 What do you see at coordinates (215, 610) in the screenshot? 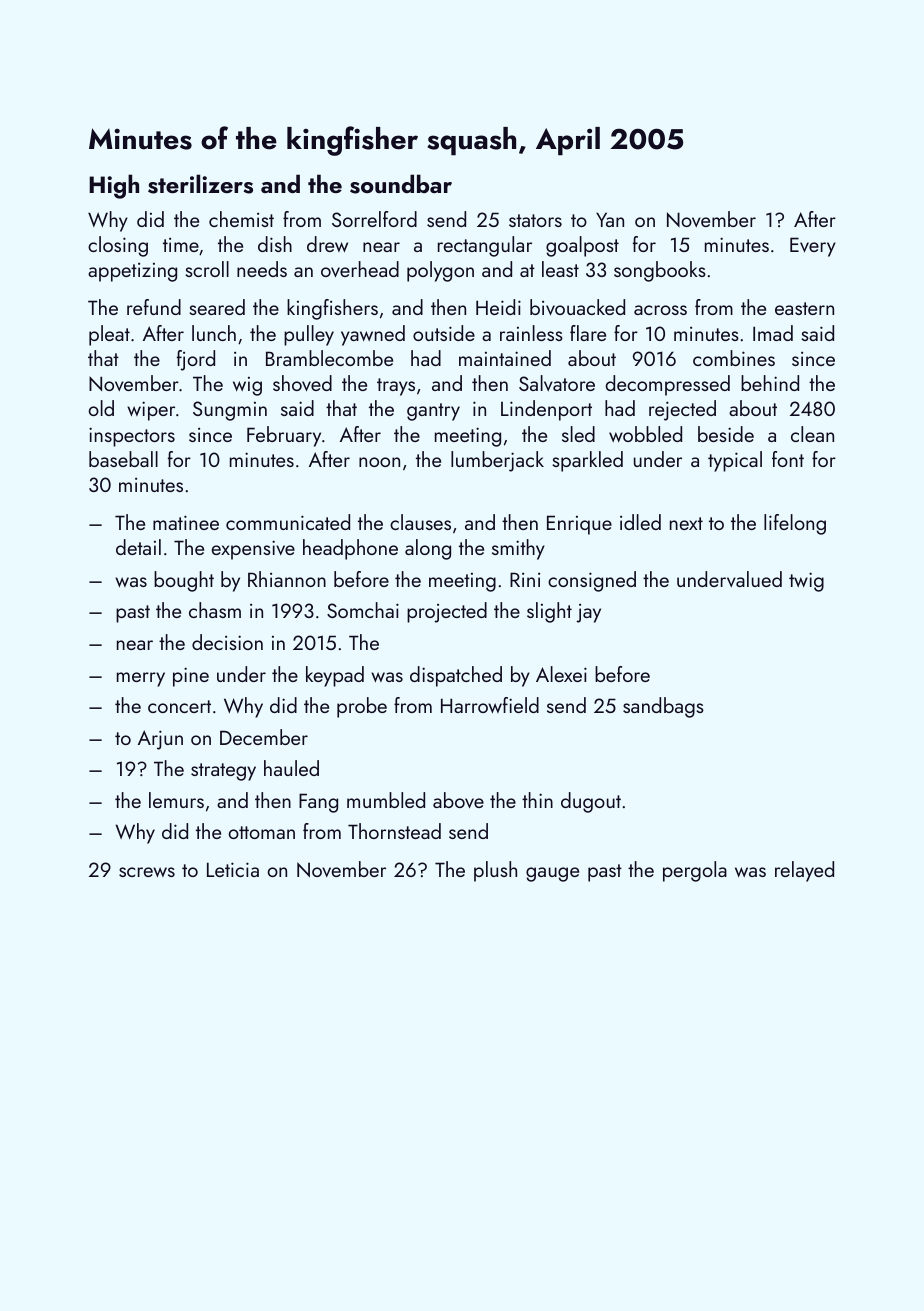
I see `chasm` at bounding box center [215, 610].
